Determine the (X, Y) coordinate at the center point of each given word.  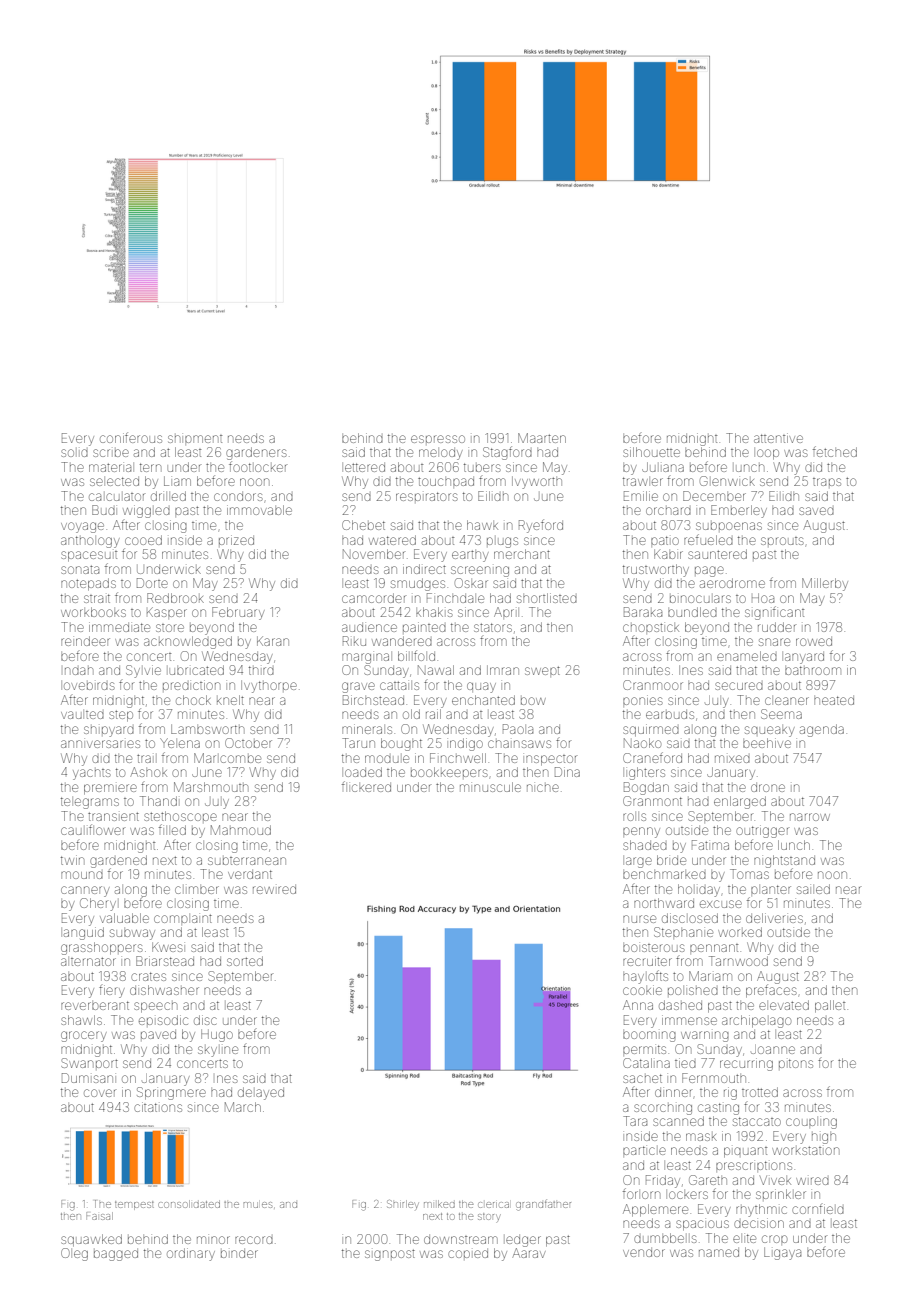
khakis (434, 612)
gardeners (256, 453)
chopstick (651, 627)
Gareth (708, 1180)
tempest (134, 1205)
